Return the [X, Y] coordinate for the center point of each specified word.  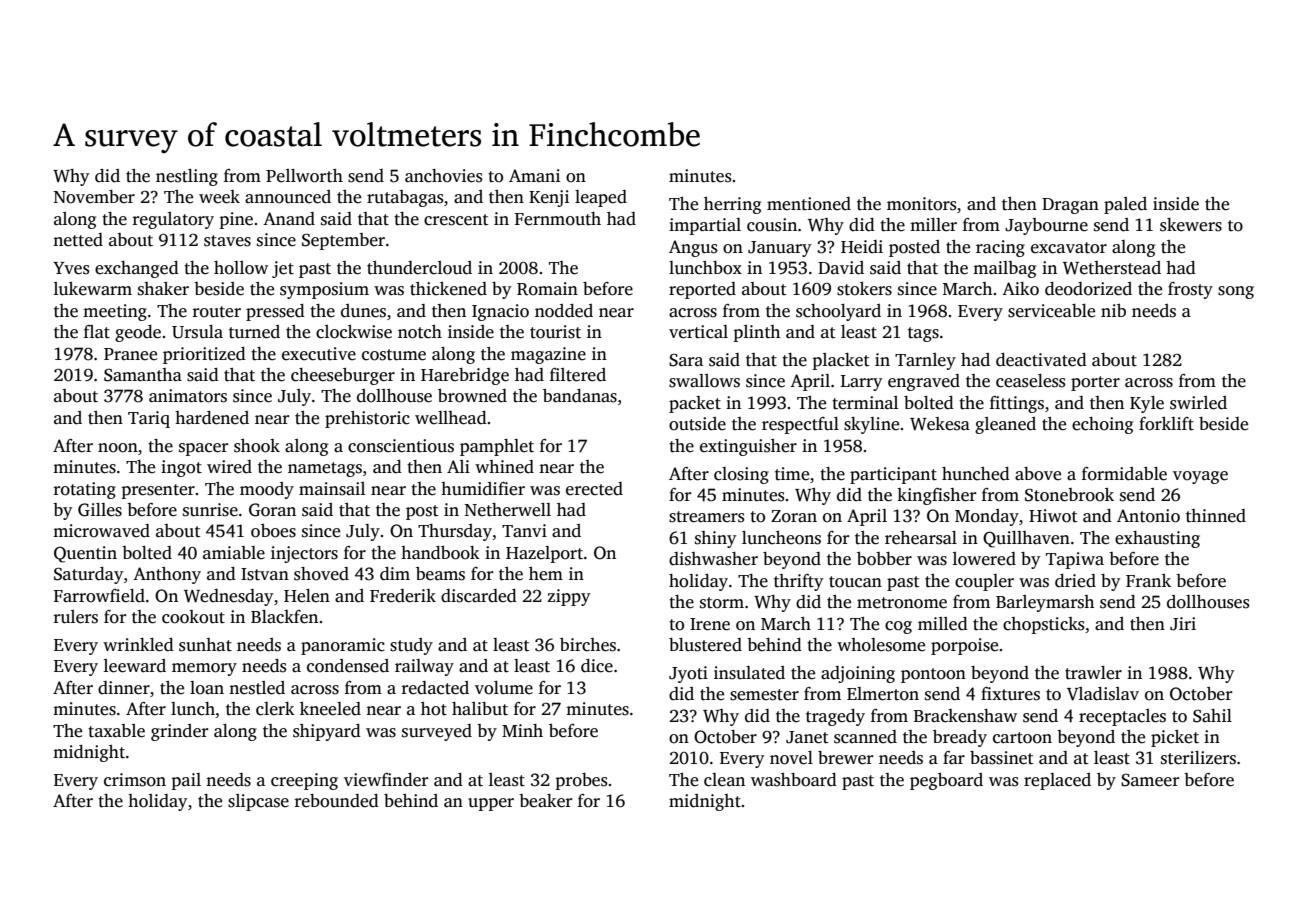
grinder [179, 732]
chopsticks [1043, 625]
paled [1125, 205]
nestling [187, 177]
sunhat [205, 645]
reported [702, 290]
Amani [534, 175]
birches [588, 645]
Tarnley [925, 361]
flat [97, 332]
